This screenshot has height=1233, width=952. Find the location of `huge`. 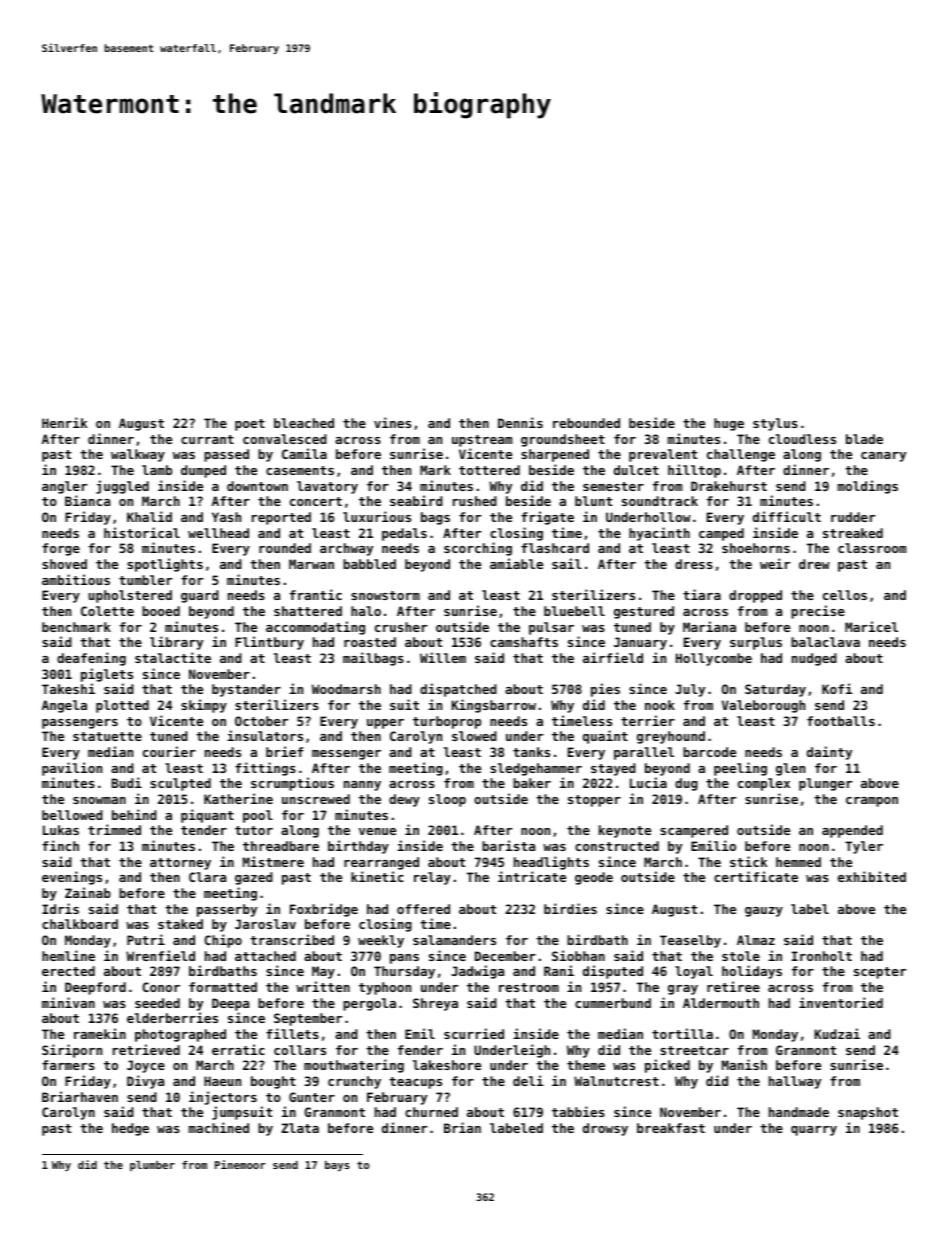

huge is located at coordinates (729, 424).
